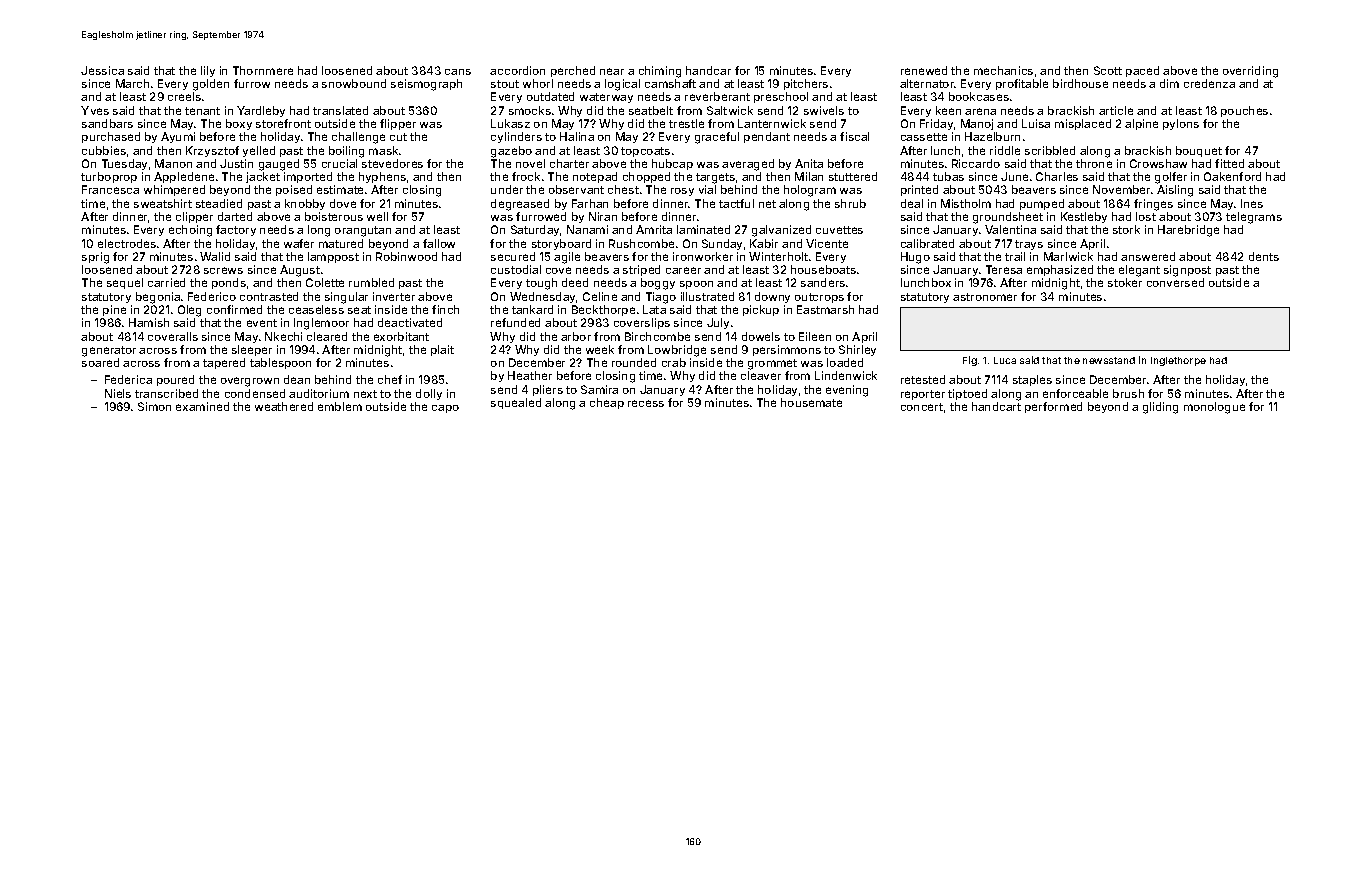 The width and height of the screenshot is (1372, 887). What do you see at coordinates (190, 231) in the screenshot?
I see `echoing` at bounding box center [190, 231].
